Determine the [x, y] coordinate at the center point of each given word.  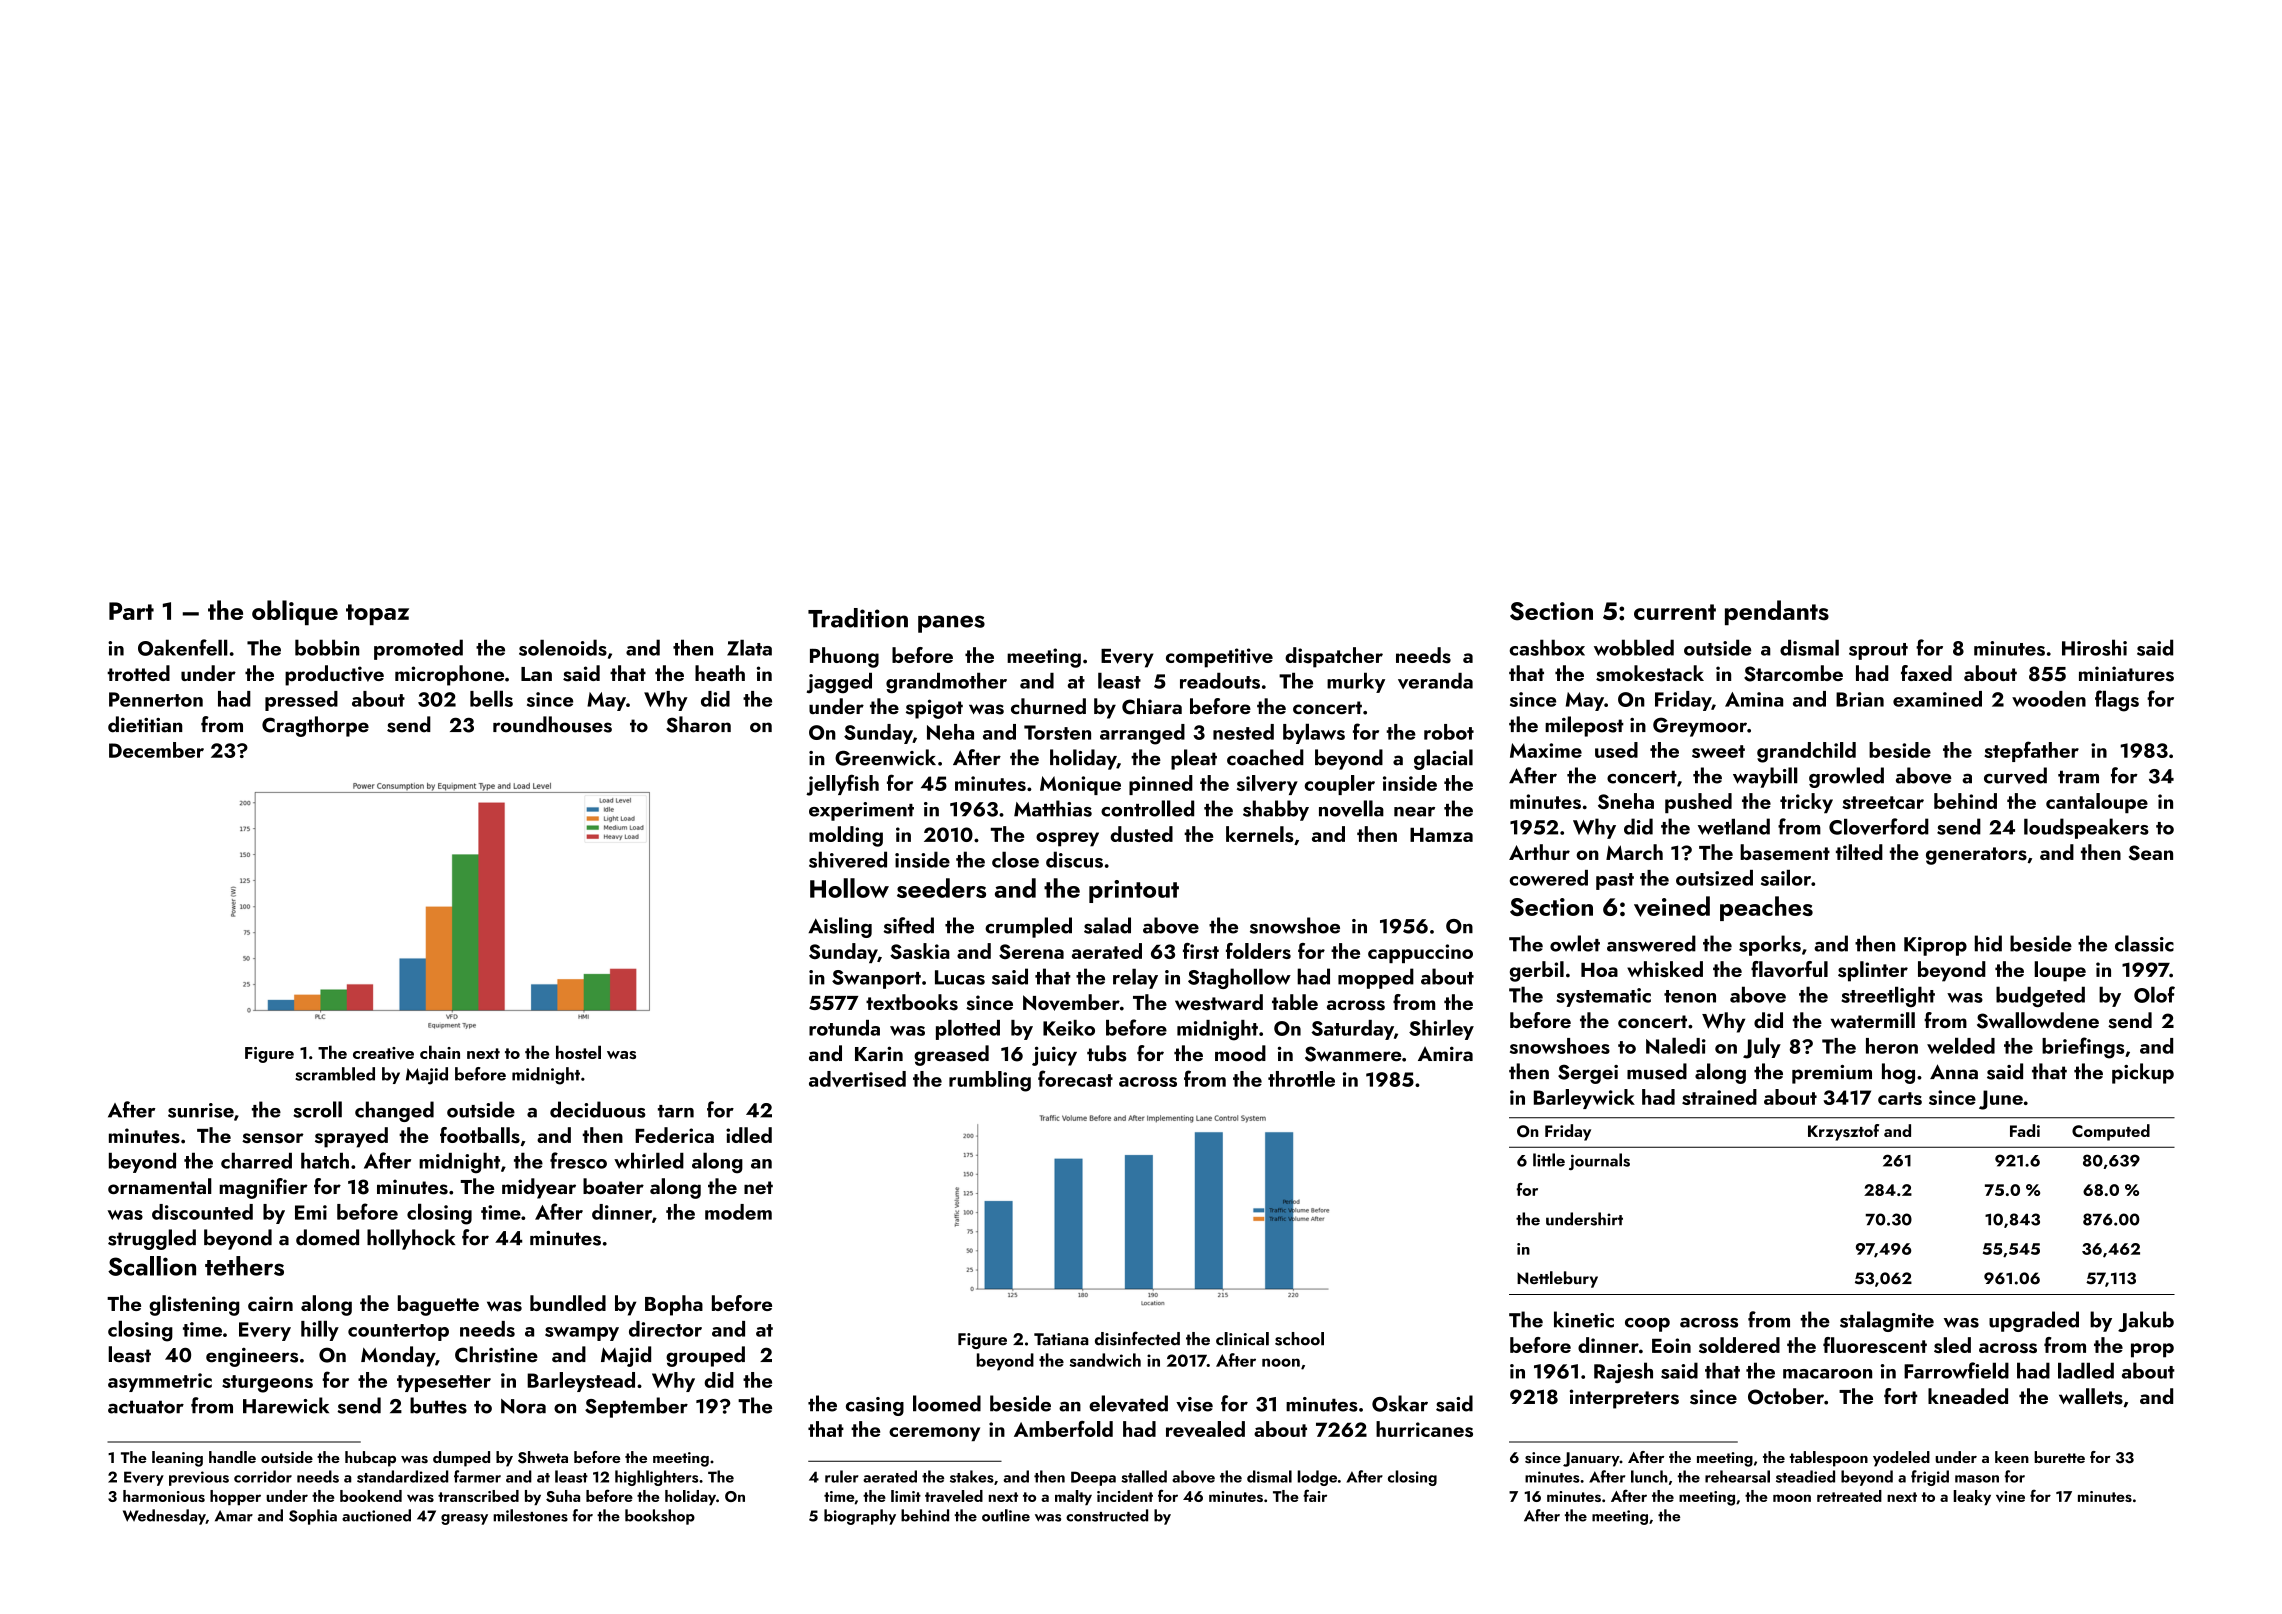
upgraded [2034, 1321]
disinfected [1137, 1338]
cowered [1549, 878]
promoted [418, 649]
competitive [1219, 658]
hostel [578, 1052]
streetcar [1883, 802]
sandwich [1105, 1360]
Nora [523, 1406]
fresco [578, 1160]
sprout [1878, 651]
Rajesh [1623, 1372]
